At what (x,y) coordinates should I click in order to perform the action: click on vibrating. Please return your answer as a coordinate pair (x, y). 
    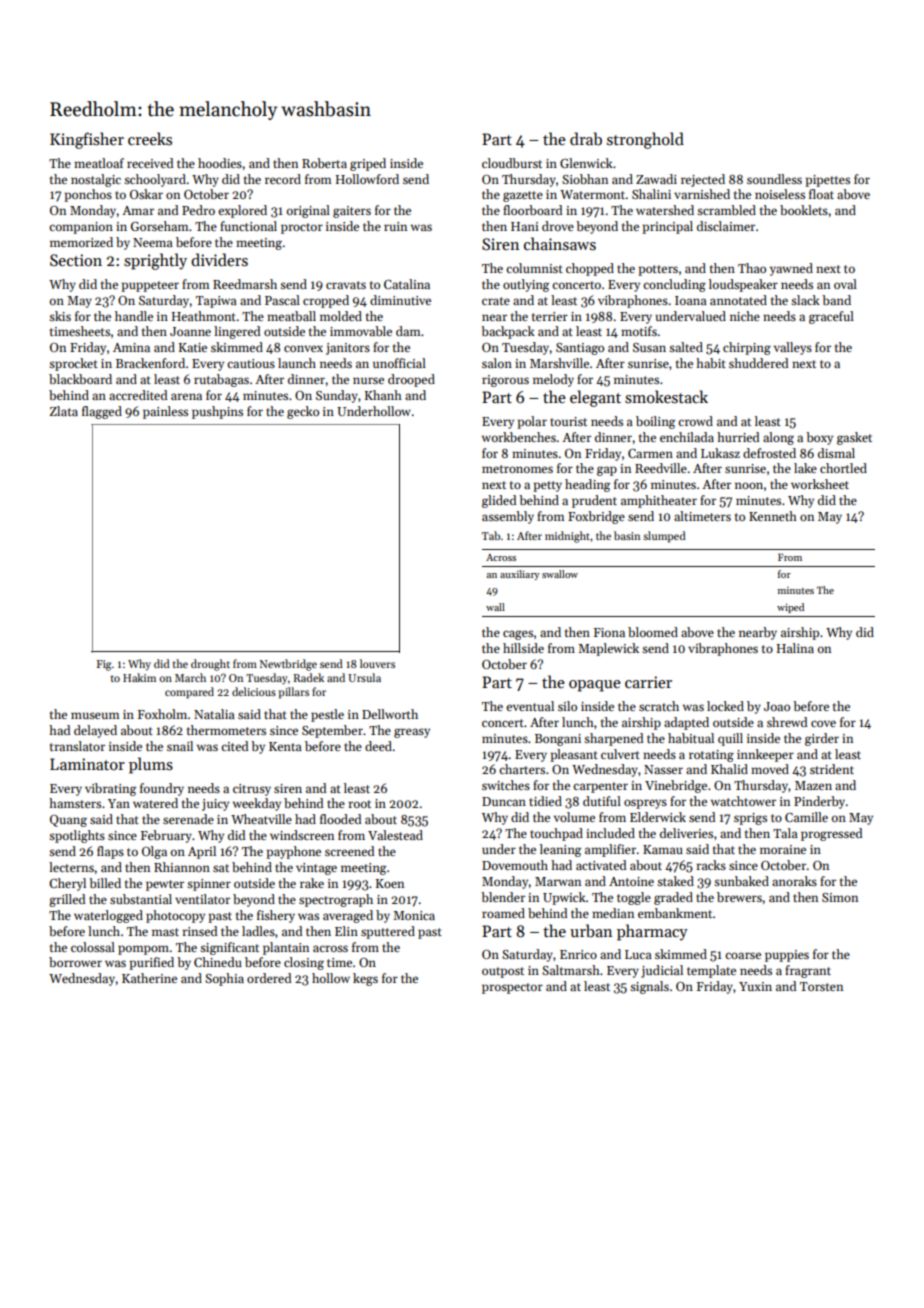
    Looking at the image, I should click on (111, 789).
